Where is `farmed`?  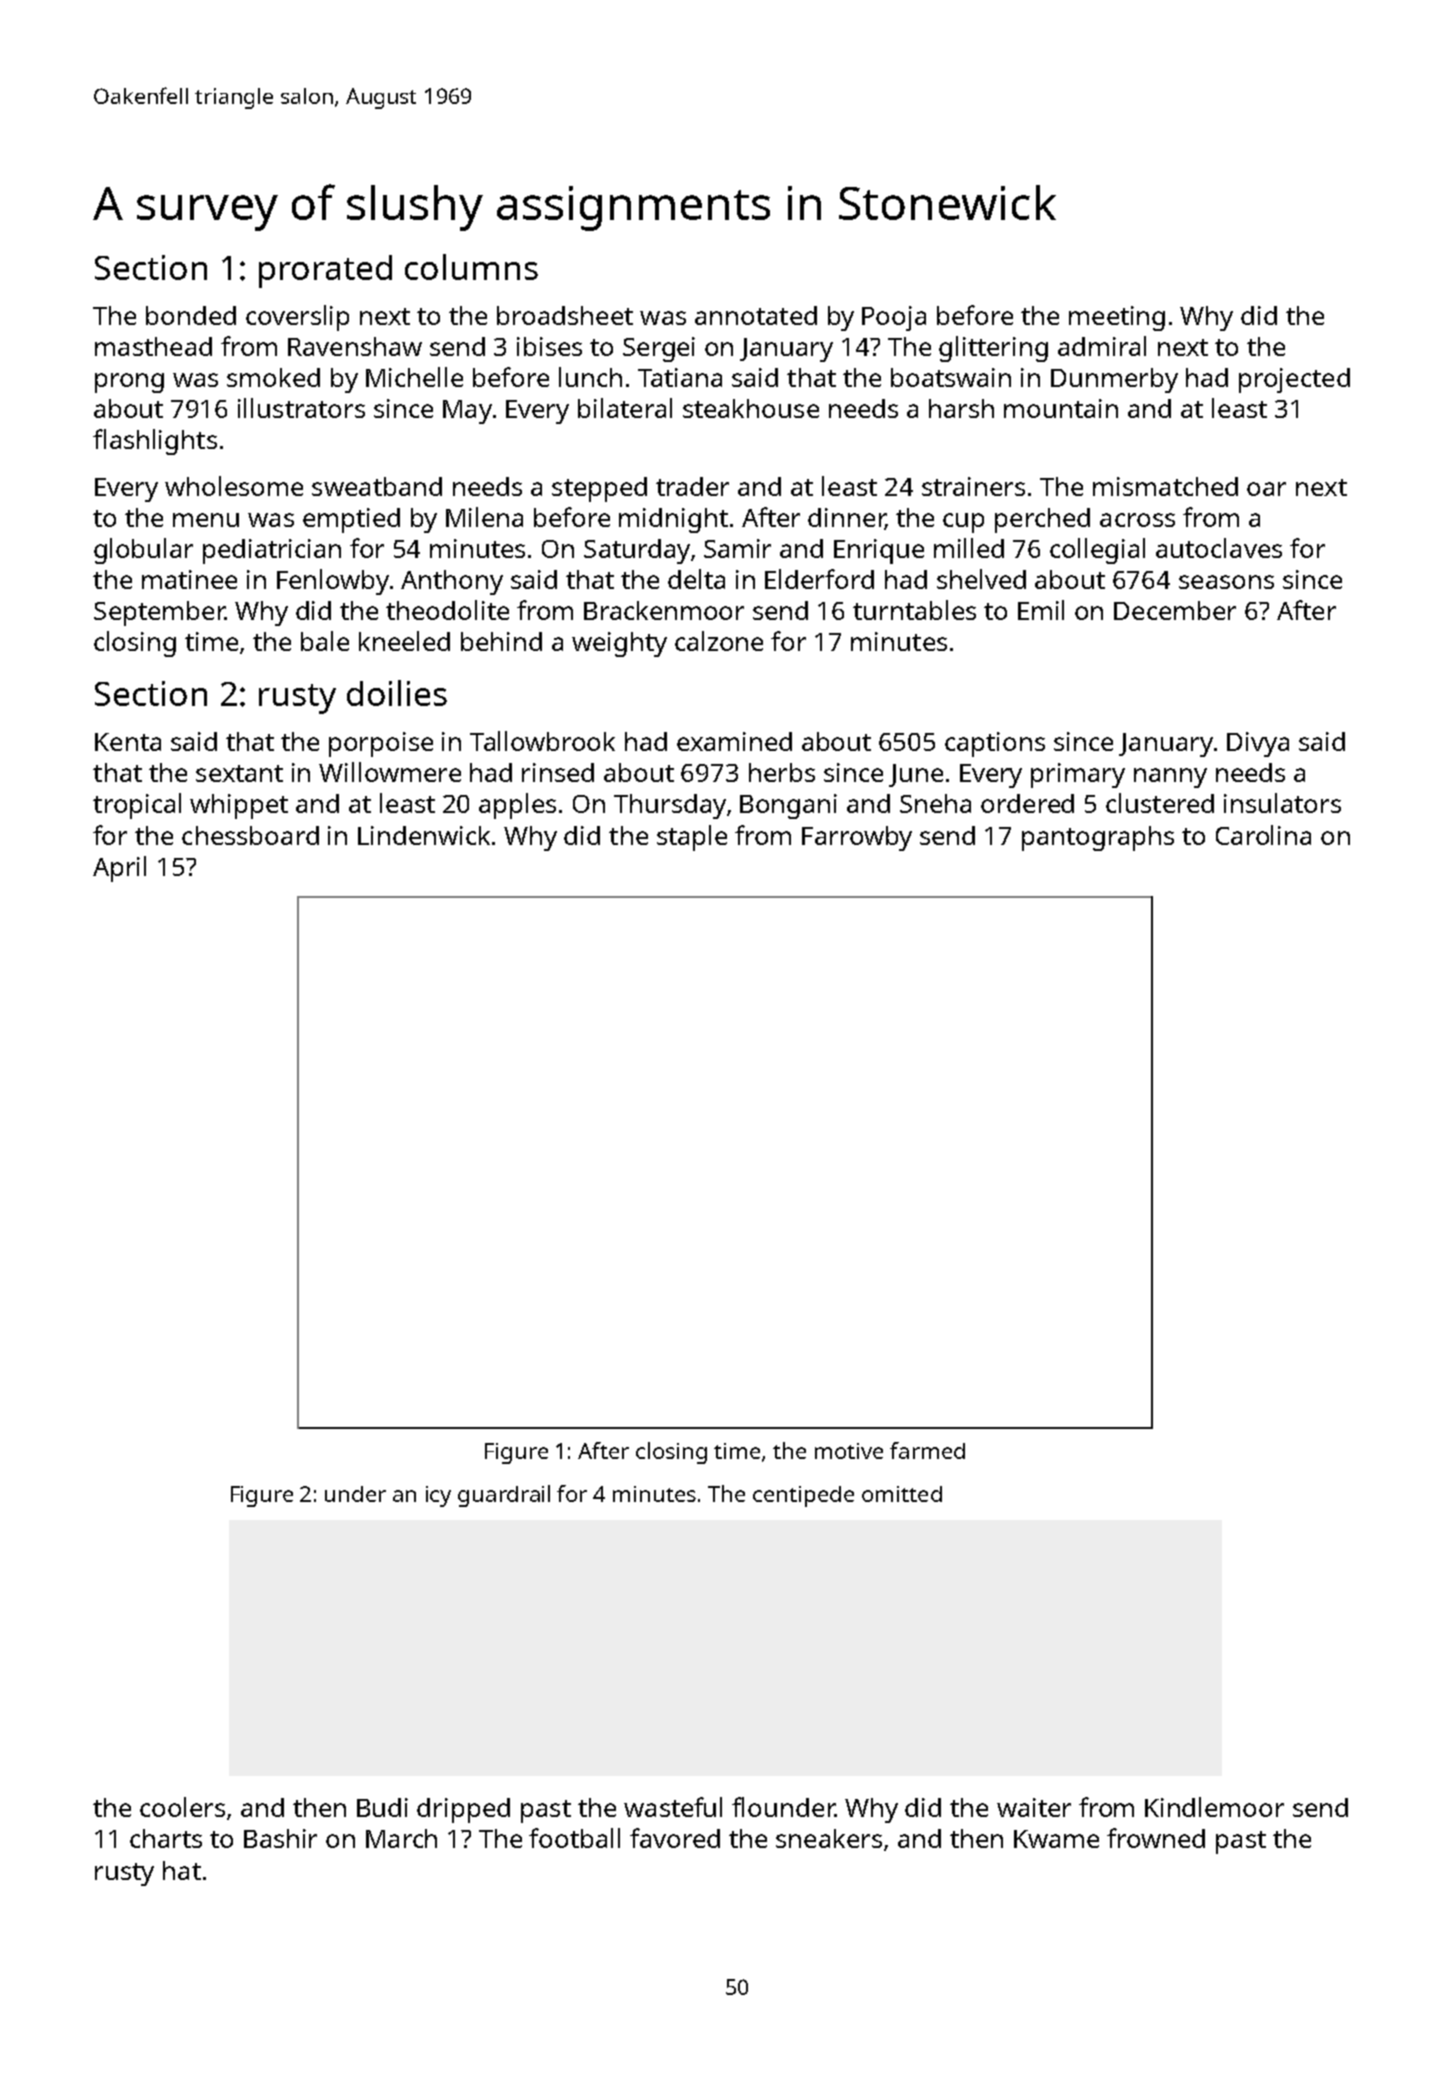 farmed is located at coordinates (927, 1450).
